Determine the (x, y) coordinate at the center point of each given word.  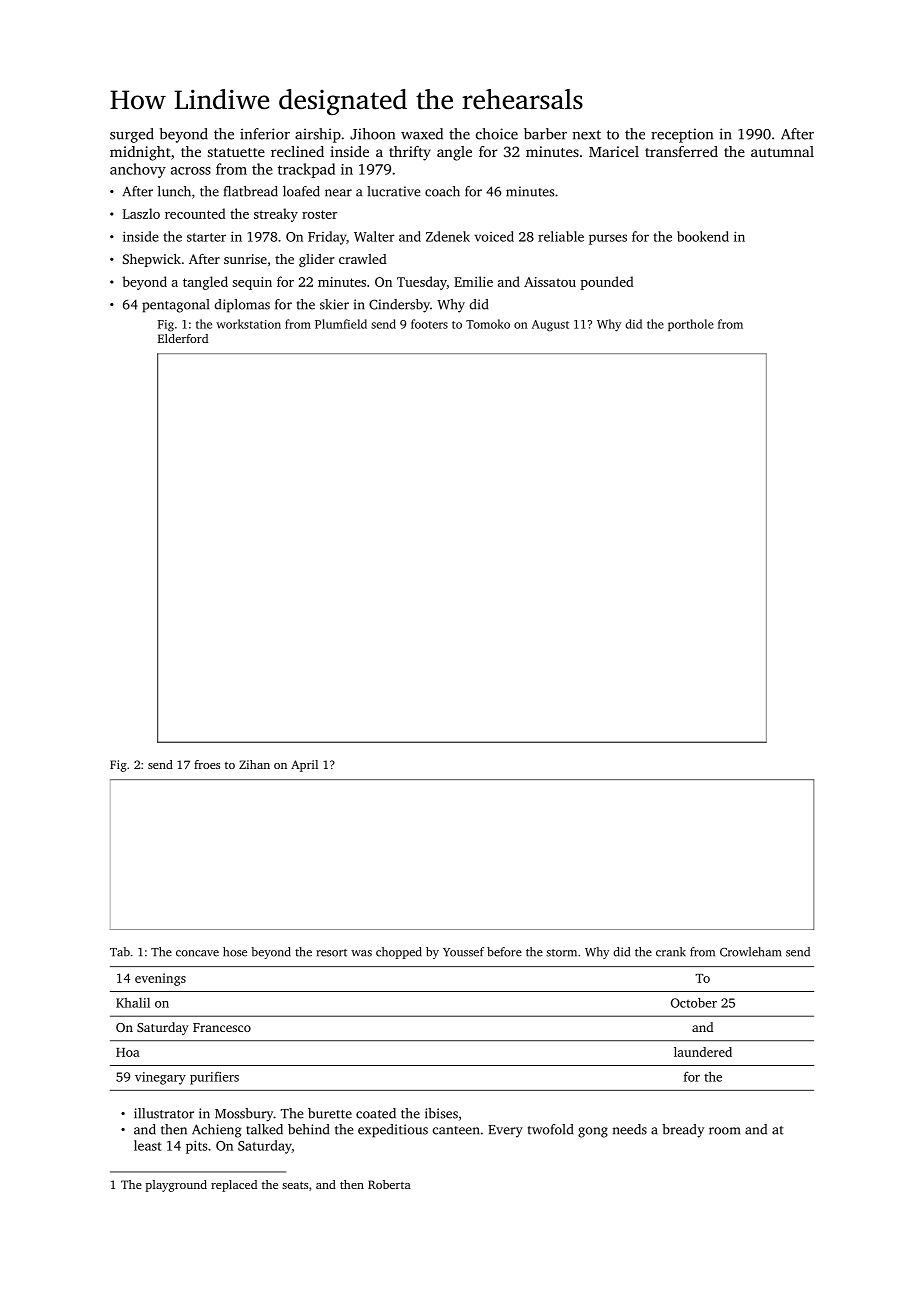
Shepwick (152, 260)
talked (264, 1129)
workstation (248, 324)
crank (671, 952)
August (550, 326)
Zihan (254, 764)
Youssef (463, 952)
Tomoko (488, 324)
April (304, 766)
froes (207, 764)
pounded (607, 283)
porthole (691, 325)
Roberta (389, 1184)
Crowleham (750, 952)
